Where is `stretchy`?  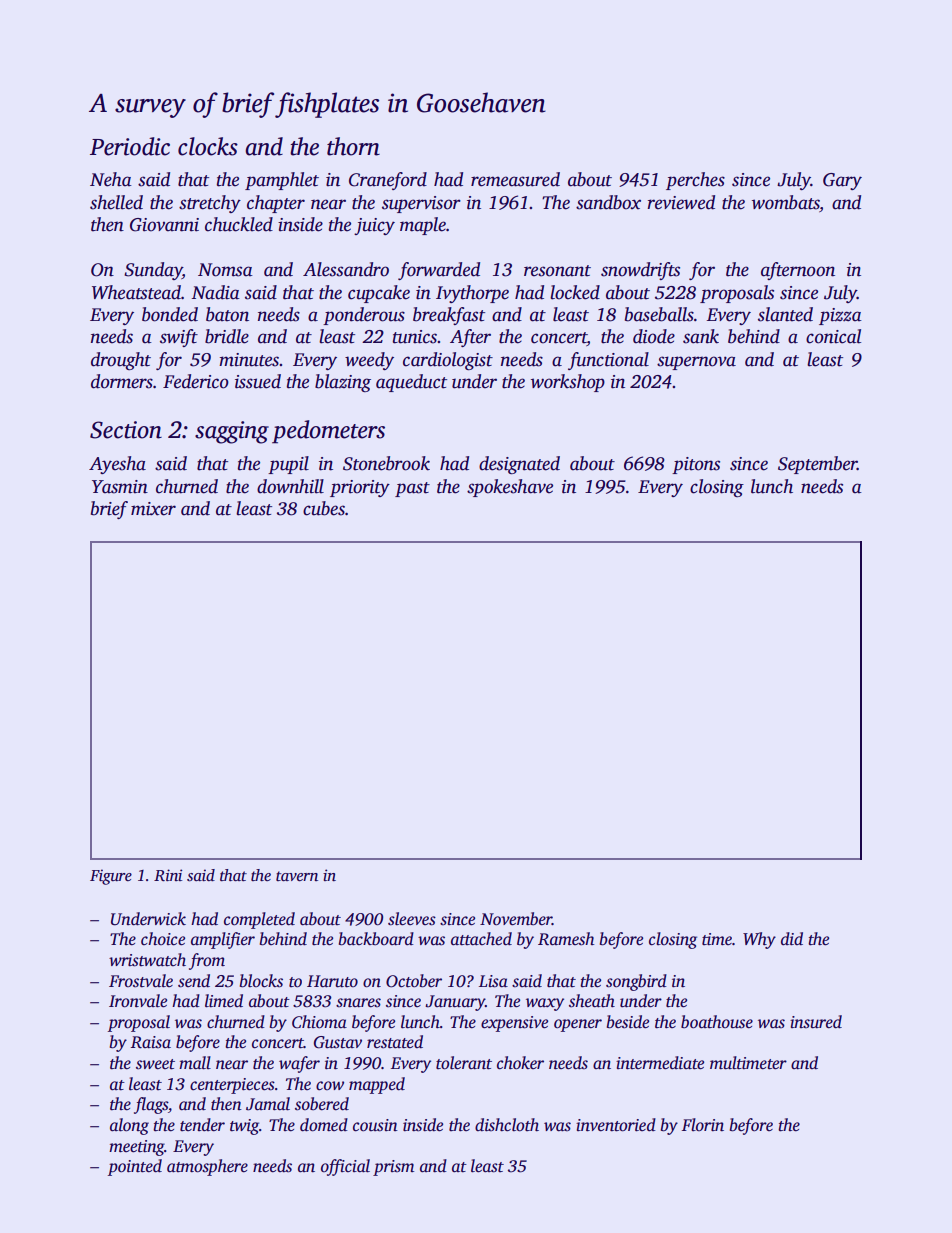
stretchy is located at coordinates (210, 204).
